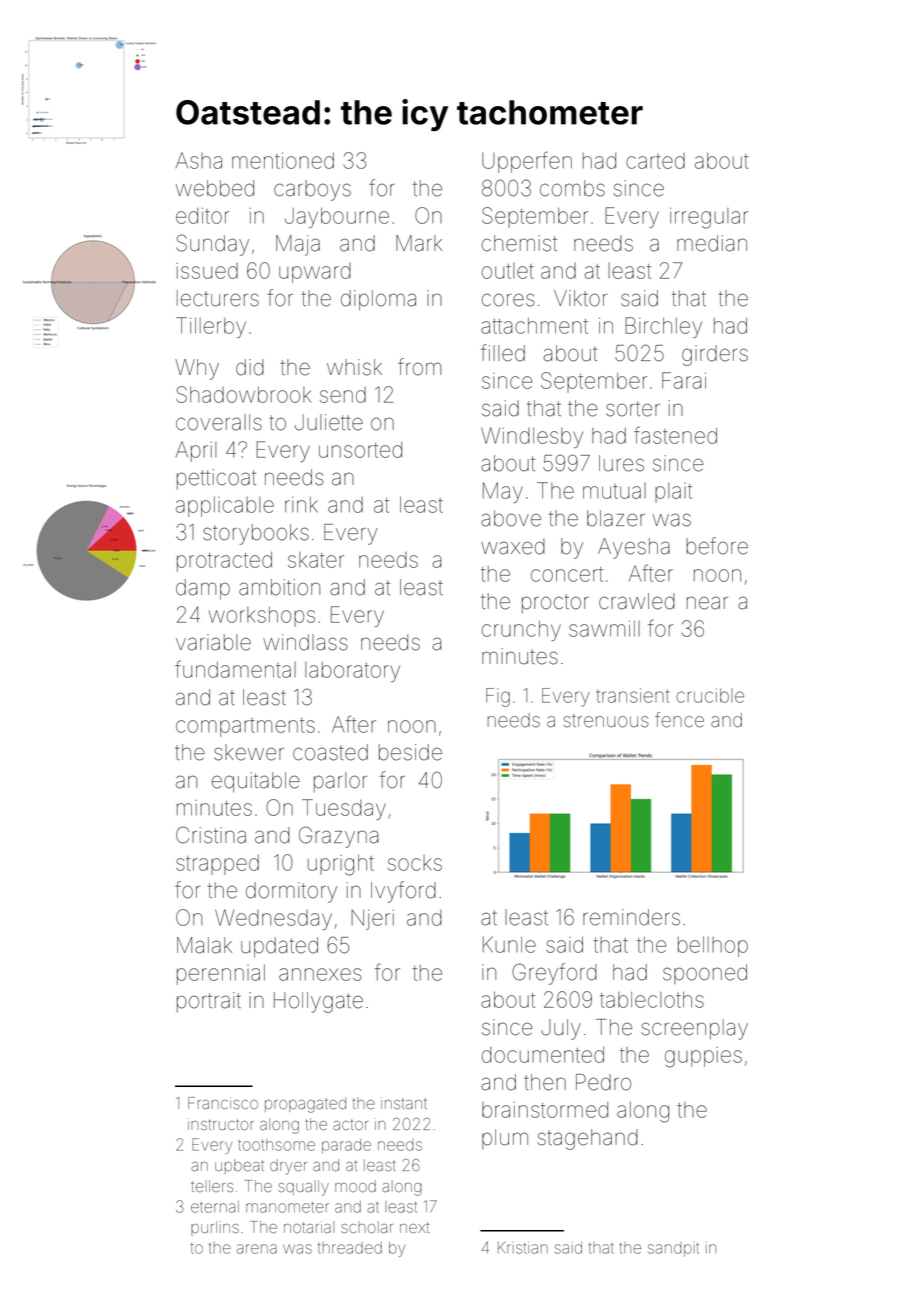  Describe the element at coordinates (221, 1124) in the screenshot. I see `instructor` at that location.
